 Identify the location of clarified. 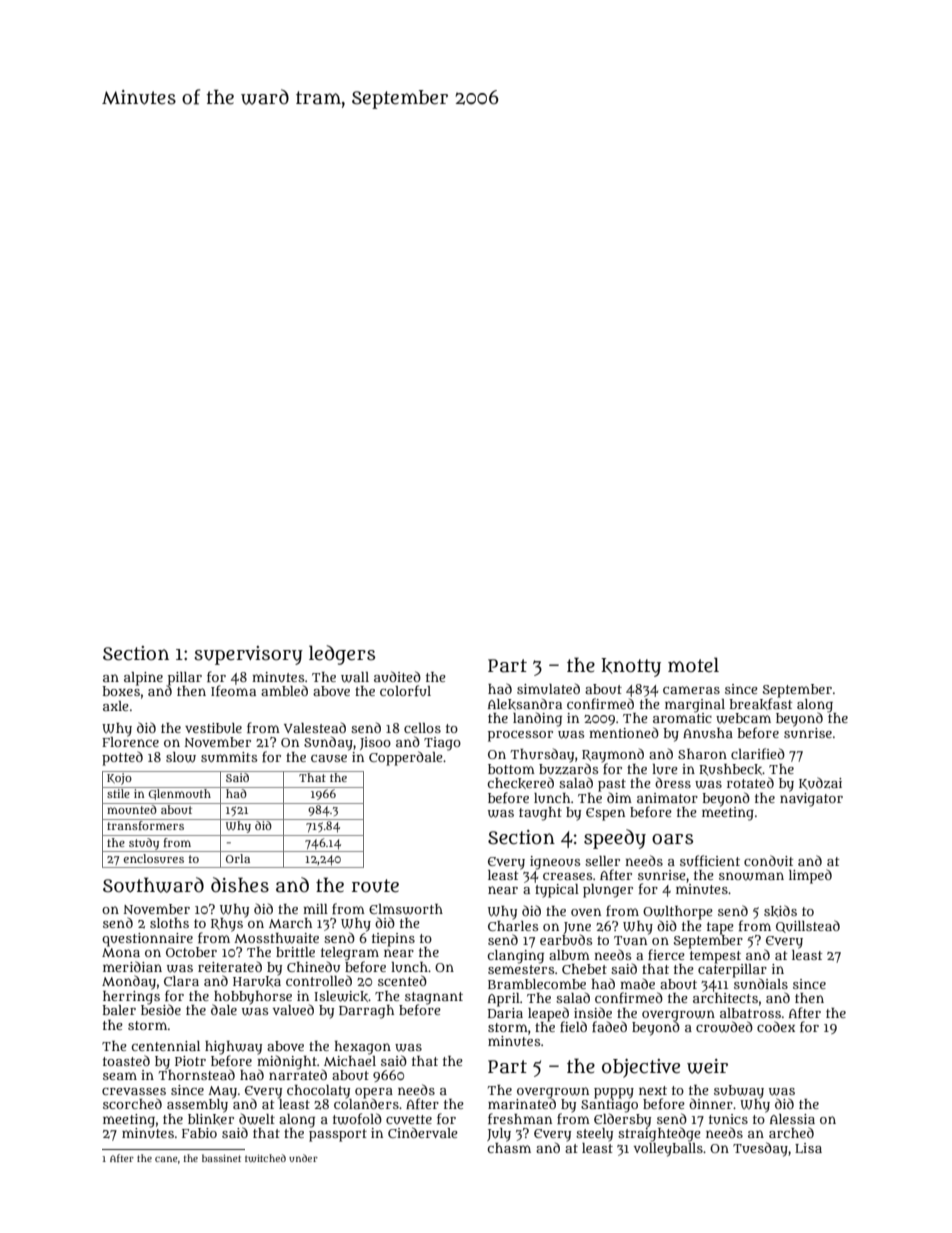
(758, 753).
